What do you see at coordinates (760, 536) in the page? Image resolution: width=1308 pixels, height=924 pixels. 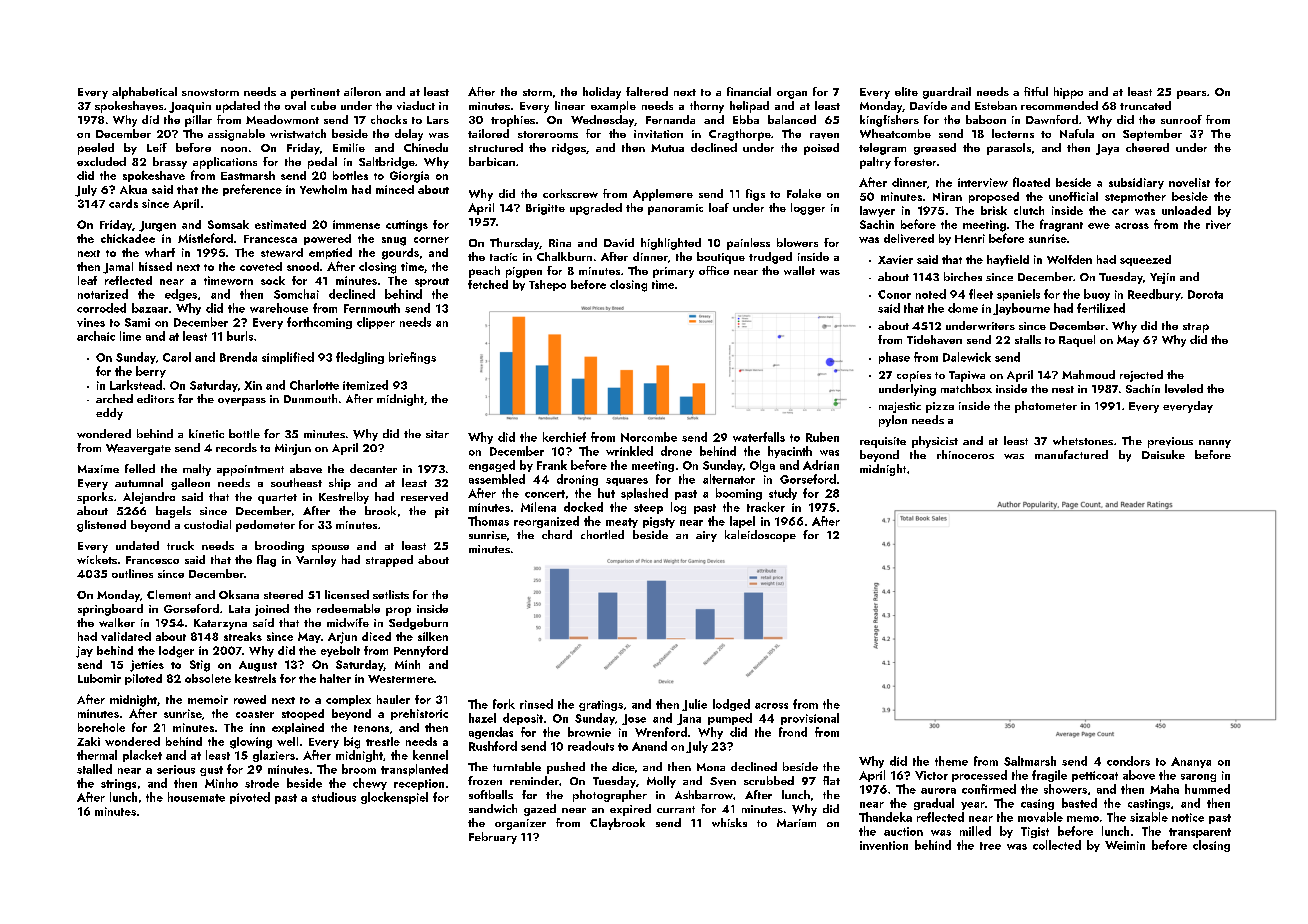 I see `kaleidoscope` at bounding box center [760, 536].
